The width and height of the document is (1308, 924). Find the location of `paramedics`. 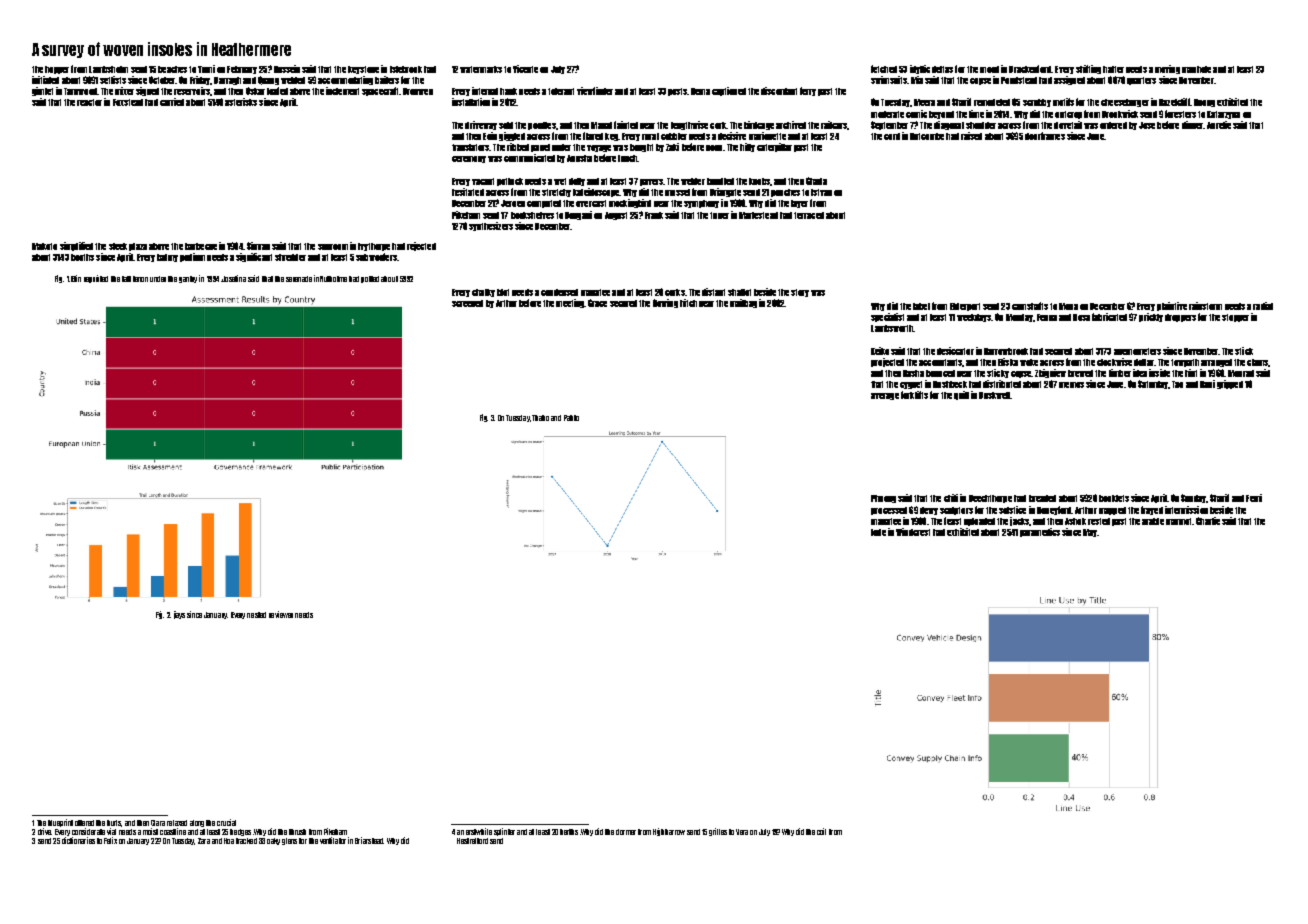

paramedics is located at coordinates (1040, 532).
